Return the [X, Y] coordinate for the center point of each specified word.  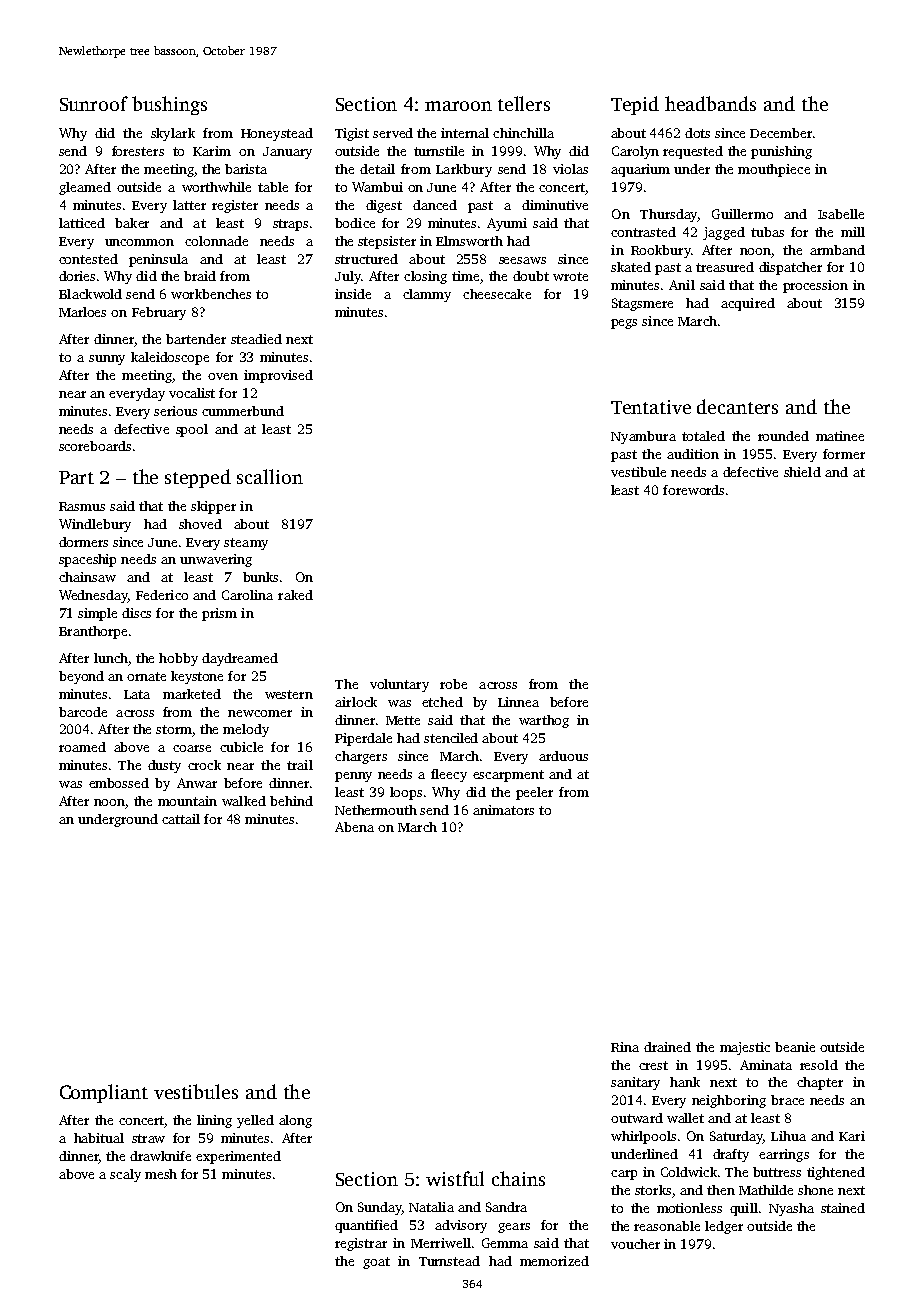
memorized [554, 1261]
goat [376, 1263]
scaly [125, 1175]
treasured [725, 267]
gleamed [85, 188]
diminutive [555, 205]
